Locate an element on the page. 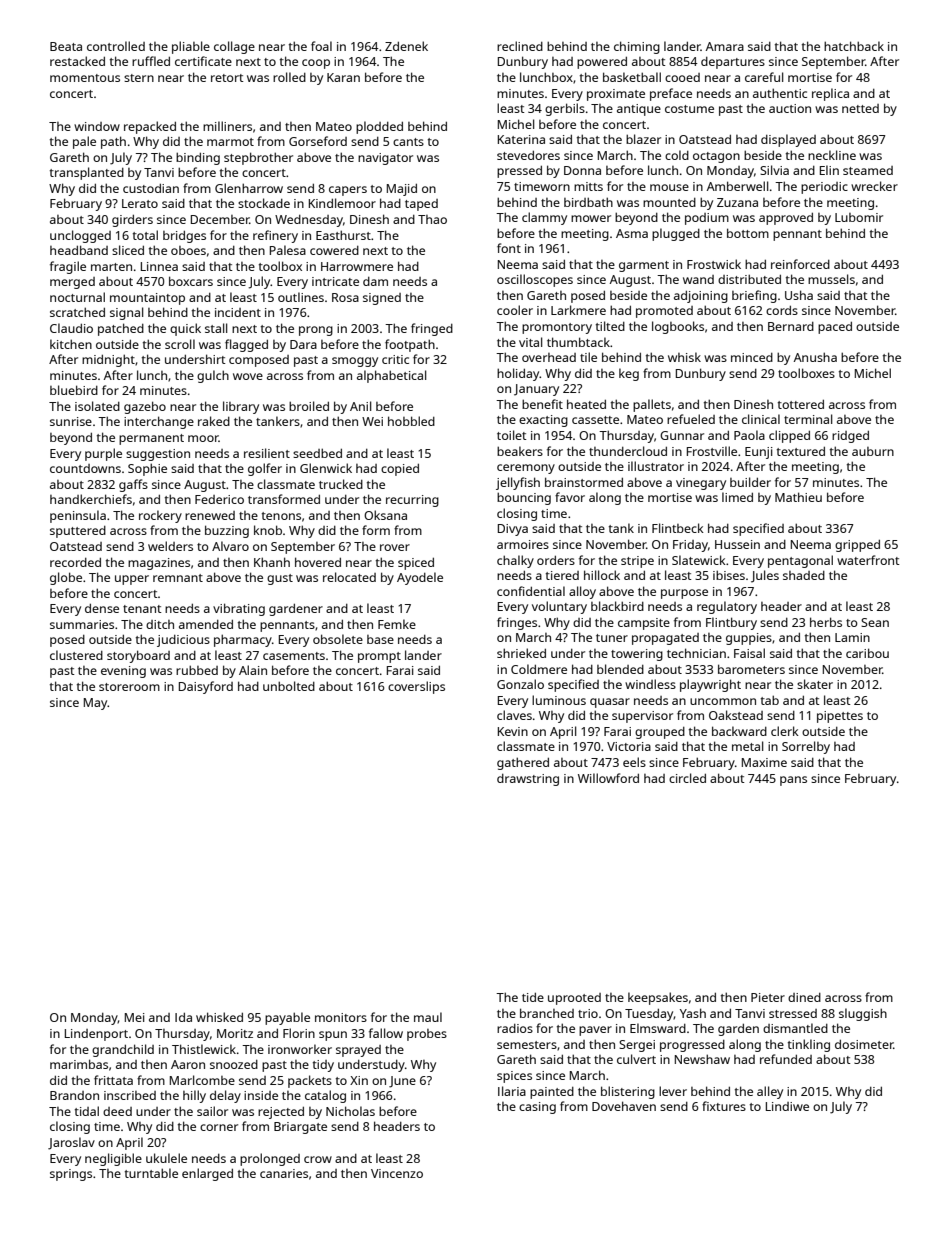  Beata is located at coordinates (66, 46).
